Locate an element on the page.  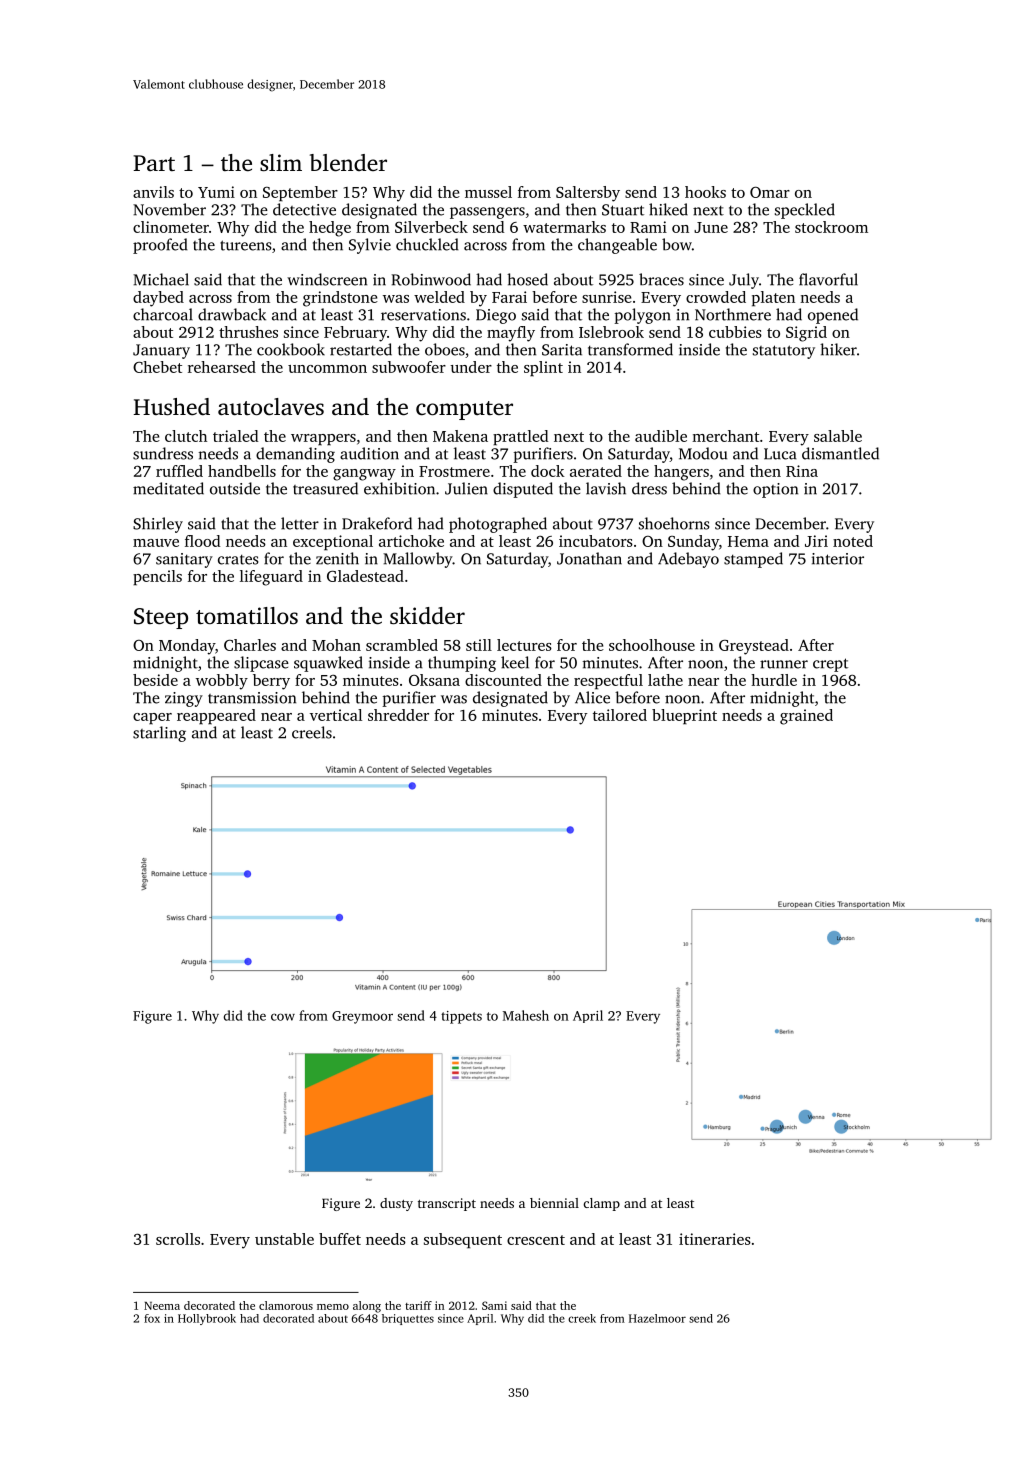
Hazelmoor is located at coordinates (657, 1318).
